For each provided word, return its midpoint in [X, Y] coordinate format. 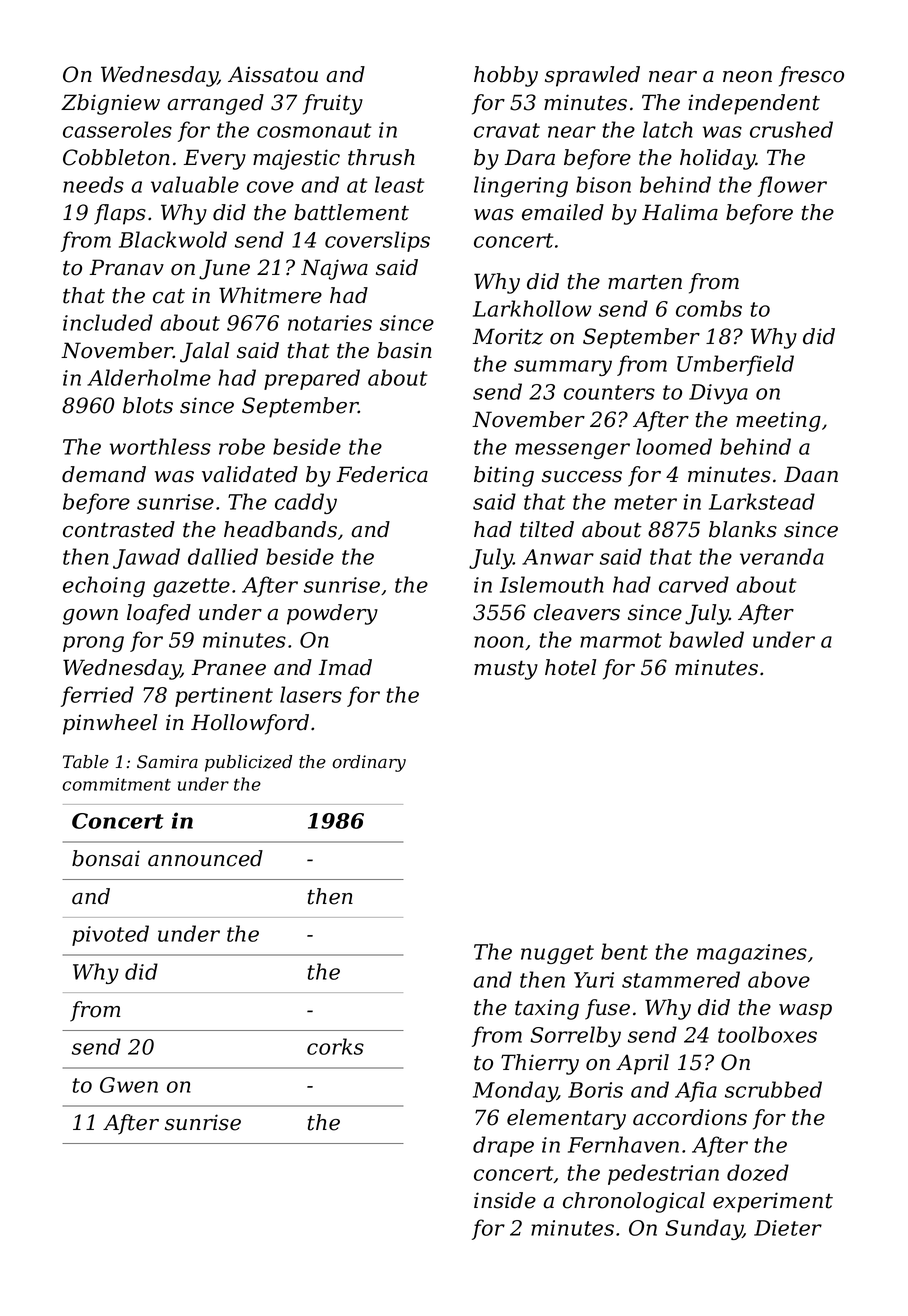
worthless [160, 446]
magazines [752, 954]
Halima [680, 212]
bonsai [106, 858]
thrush [381, 157]
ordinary [369, 763]
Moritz [508, 336]
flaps [120, 214]
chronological [634, 1202]
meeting [778, 421]
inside [505, 1200]
